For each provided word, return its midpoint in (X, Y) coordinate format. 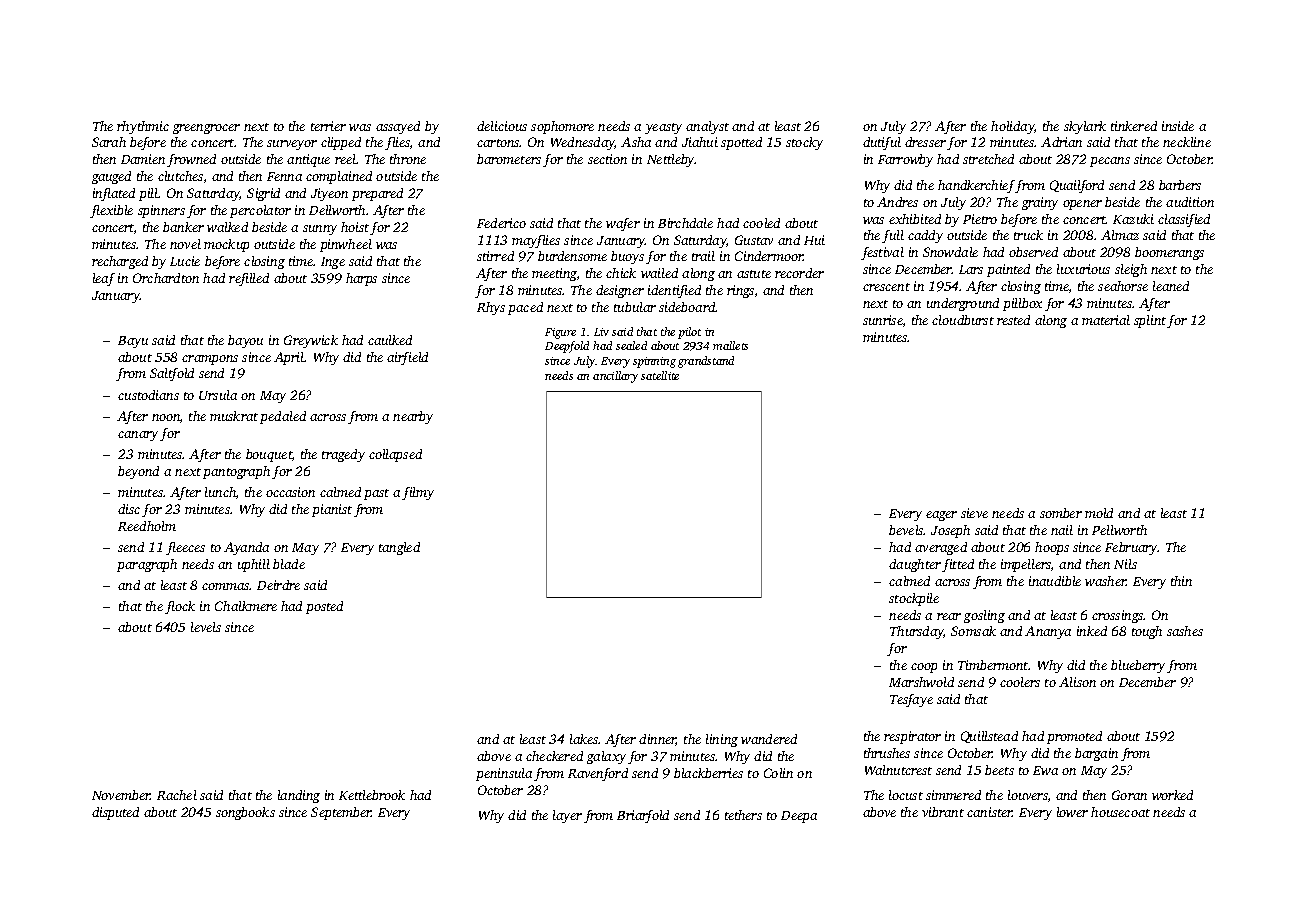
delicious (502, 126)
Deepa (799, 817)
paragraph (147, 565)
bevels (906, 530)
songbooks (245, 813)
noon (166, 418)
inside (1178, 126)
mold (1099, 513)
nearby (413, 417)
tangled (399, 548)
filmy (418, 493)
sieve (974, 513)
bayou (245, 341)
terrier (328, 126)
